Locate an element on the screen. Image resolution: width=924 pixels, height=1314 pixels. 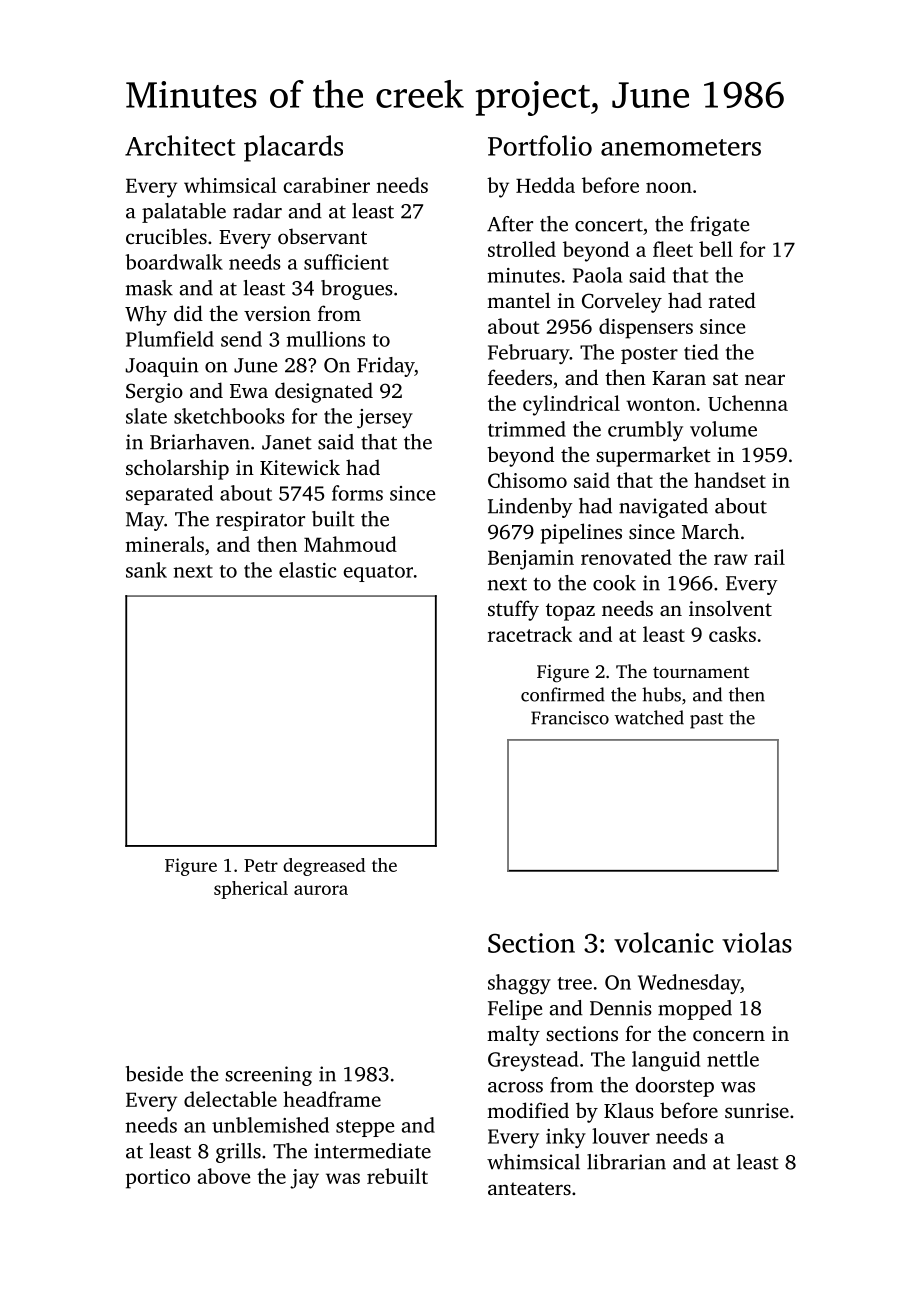
grills is located at coordinates (238, 1153).
